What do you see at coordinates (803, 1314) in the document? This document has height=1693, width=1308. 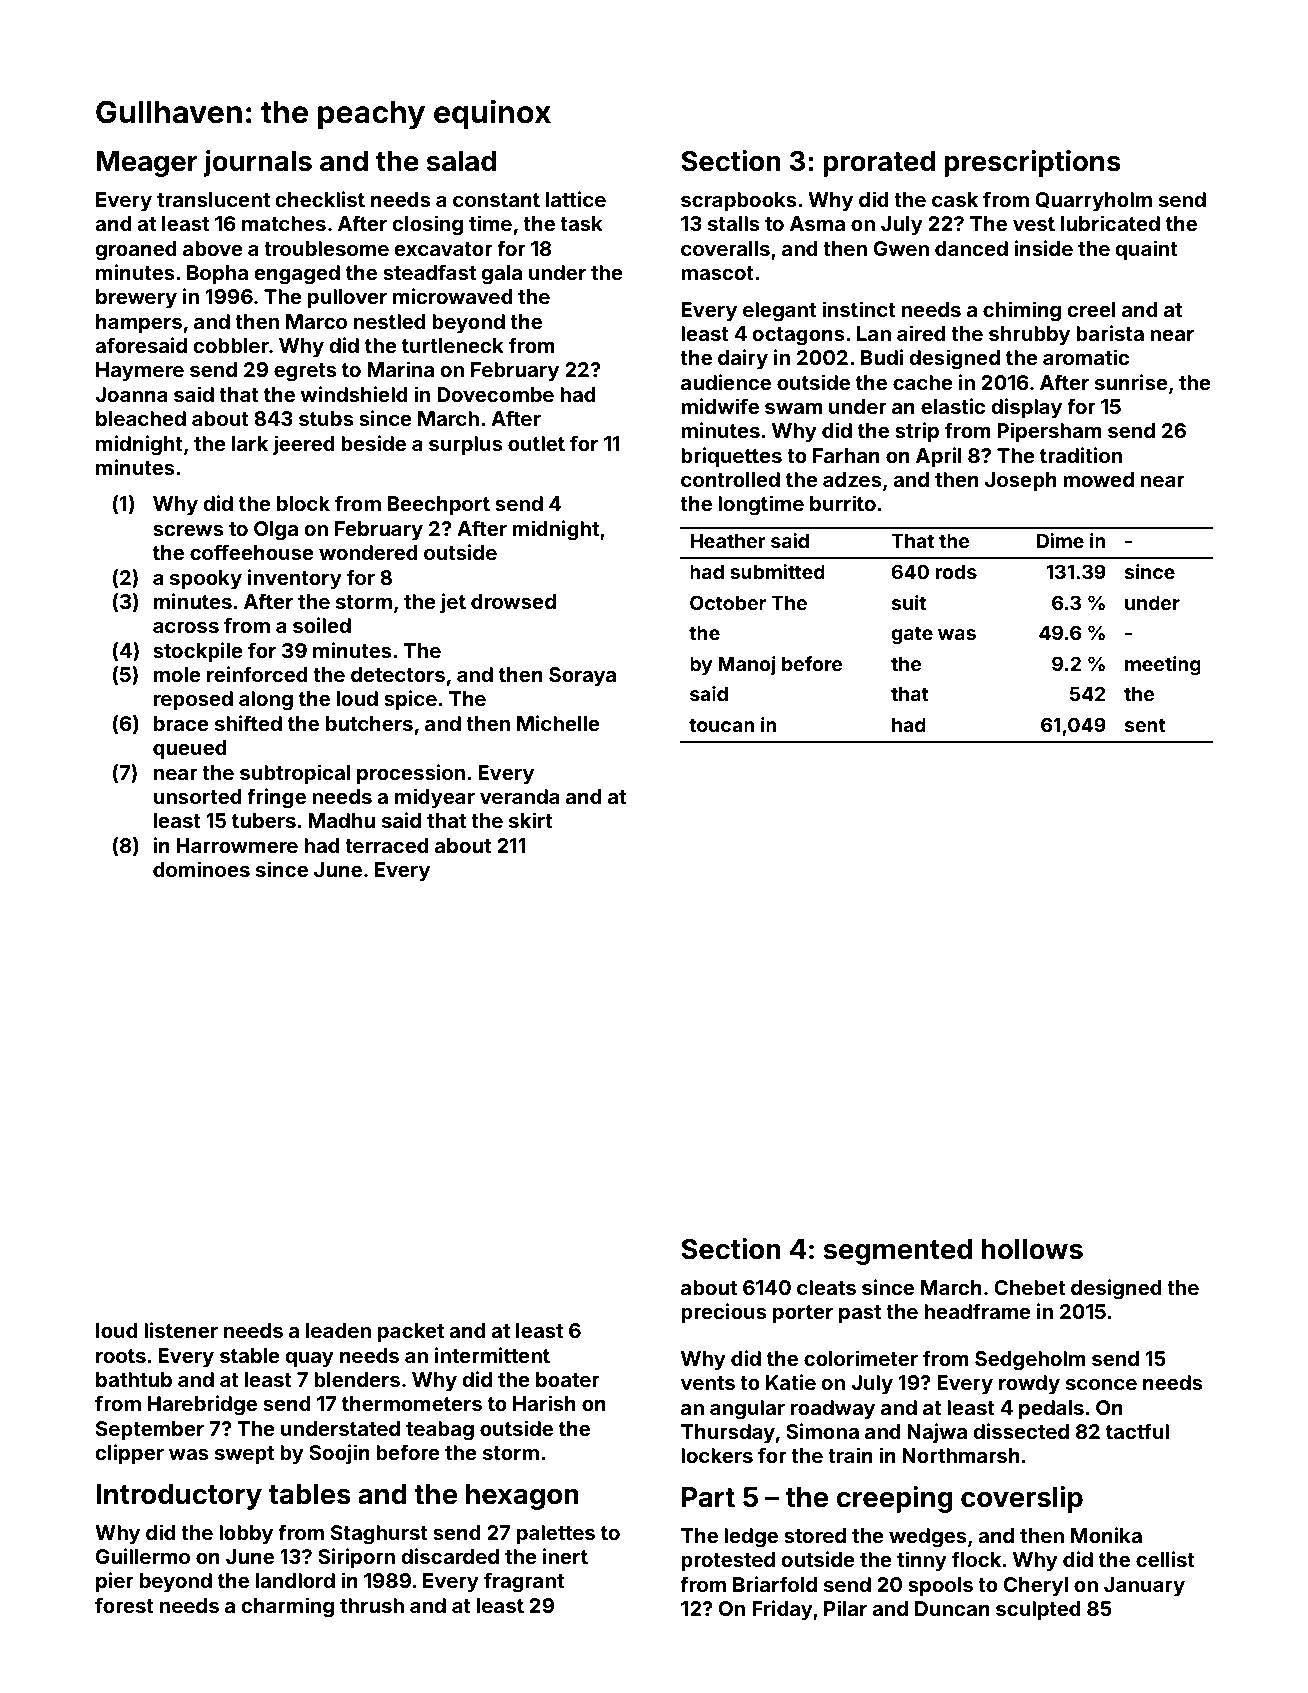 I see `porter` at bounding box center [803, 1314].
